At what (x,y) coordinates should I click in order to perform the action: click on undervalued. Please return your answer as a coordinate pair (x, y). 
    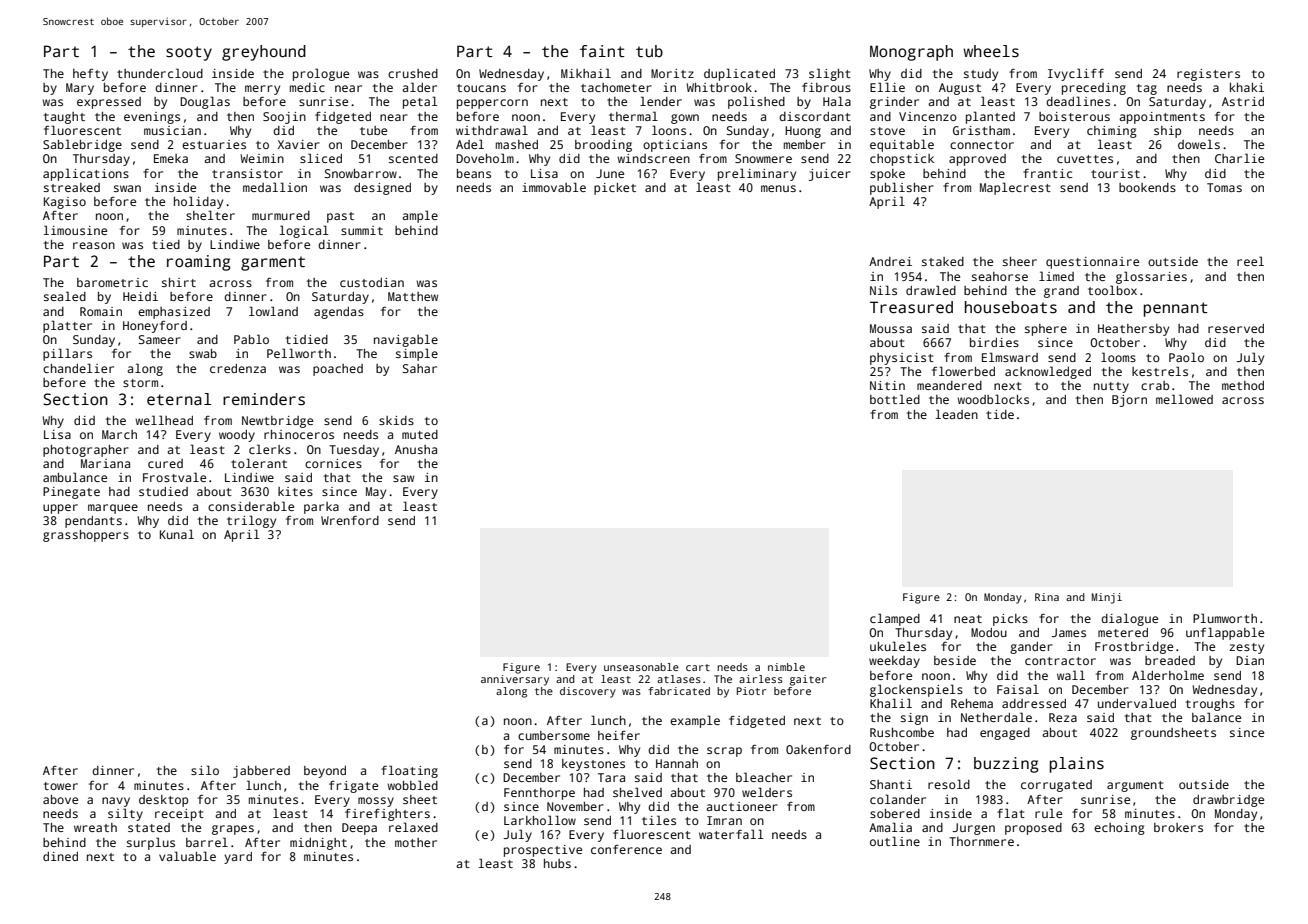
    Looking at the image, I should click on (1137, 703).
